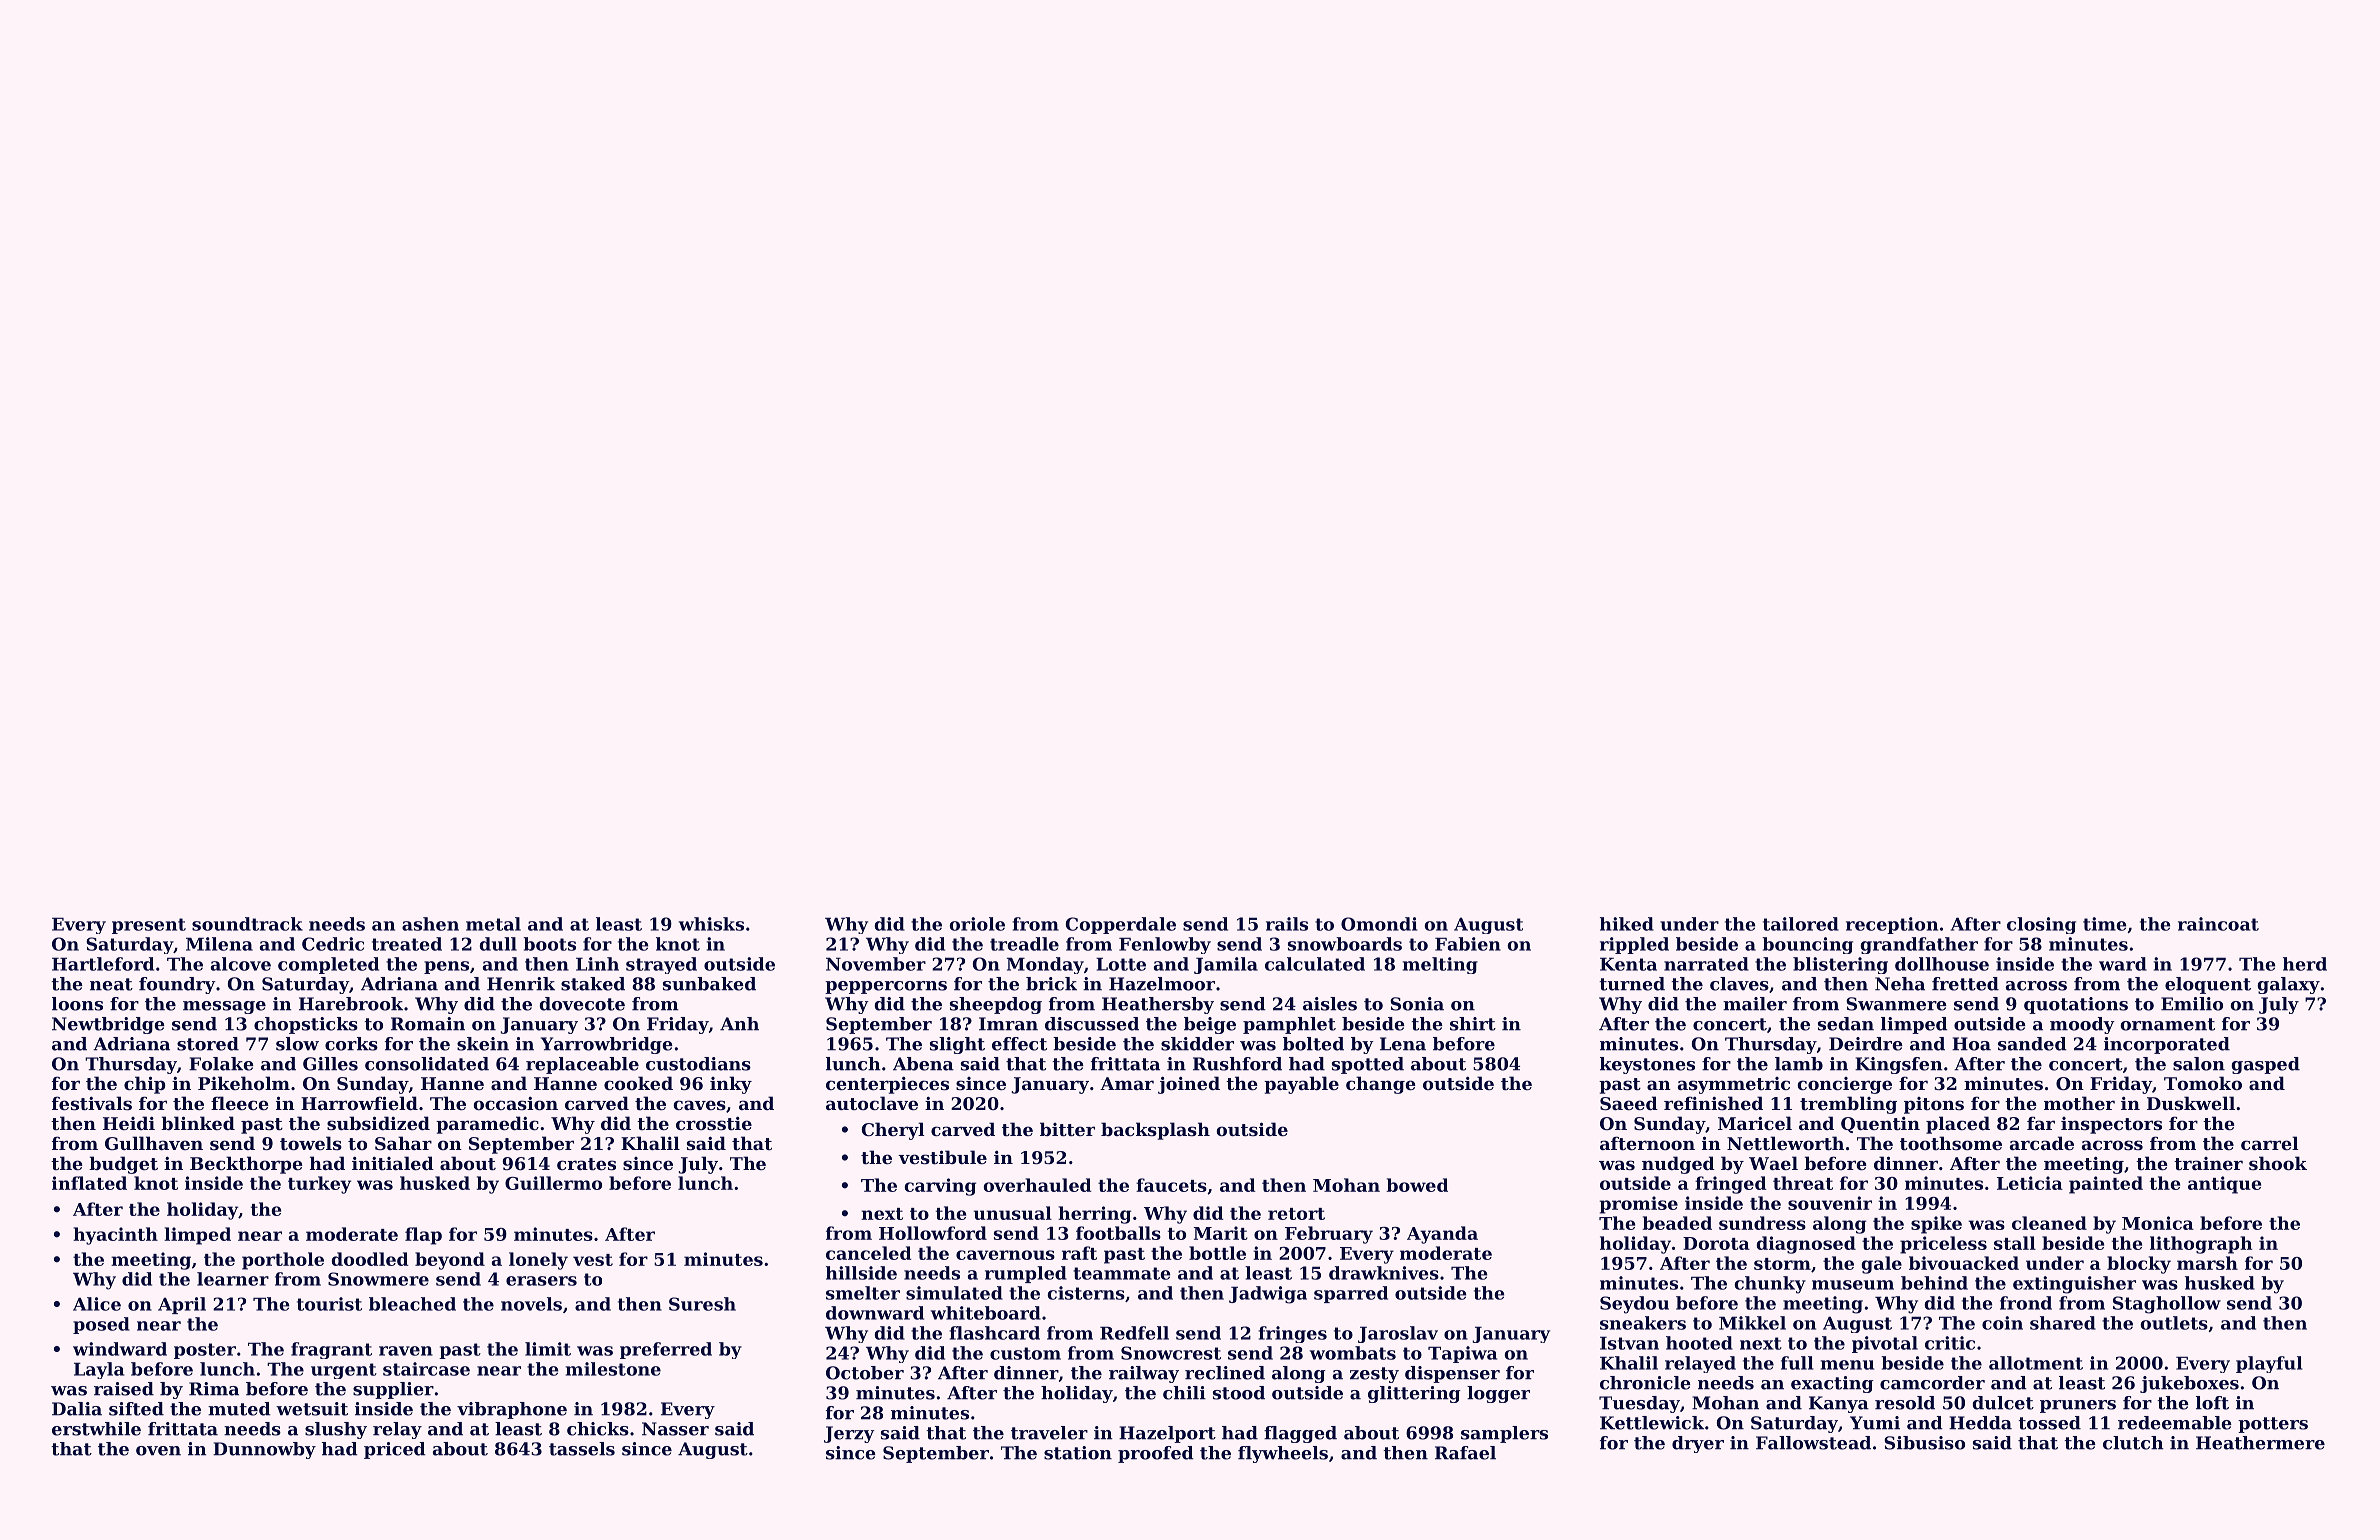 This image has height=1540, width=2380. Describe the element at coordinates (205, 1351) in the image. I see `poster` at that location.
